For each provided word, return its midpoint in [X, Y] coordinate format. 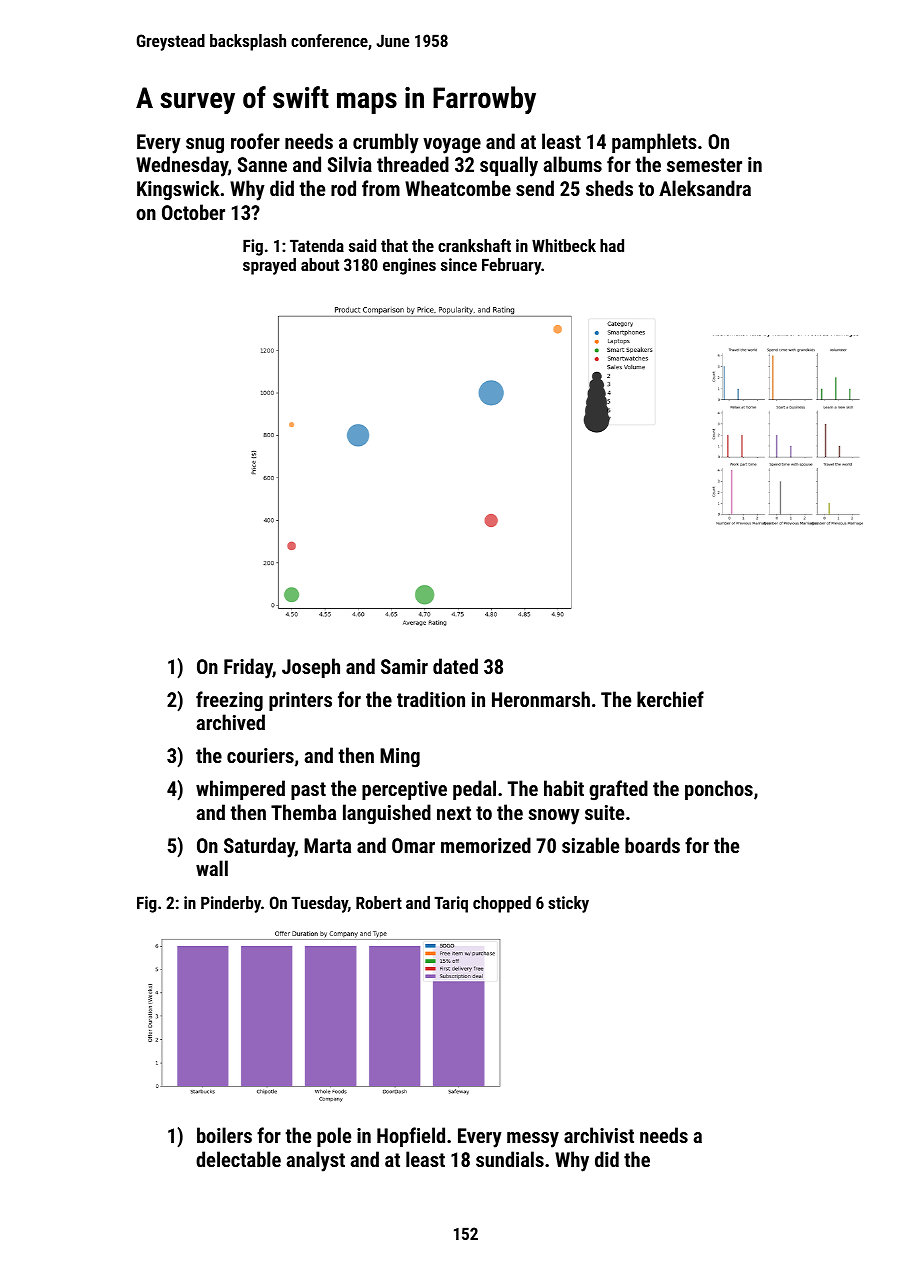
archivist [599, 1135]
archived [231, 722]
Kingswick [178, 190]
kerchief [670, 699]
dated [455, 666]
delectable [238, 1159]
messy [533, 1140]
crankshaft [474, 245]
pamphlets [654, 143]
